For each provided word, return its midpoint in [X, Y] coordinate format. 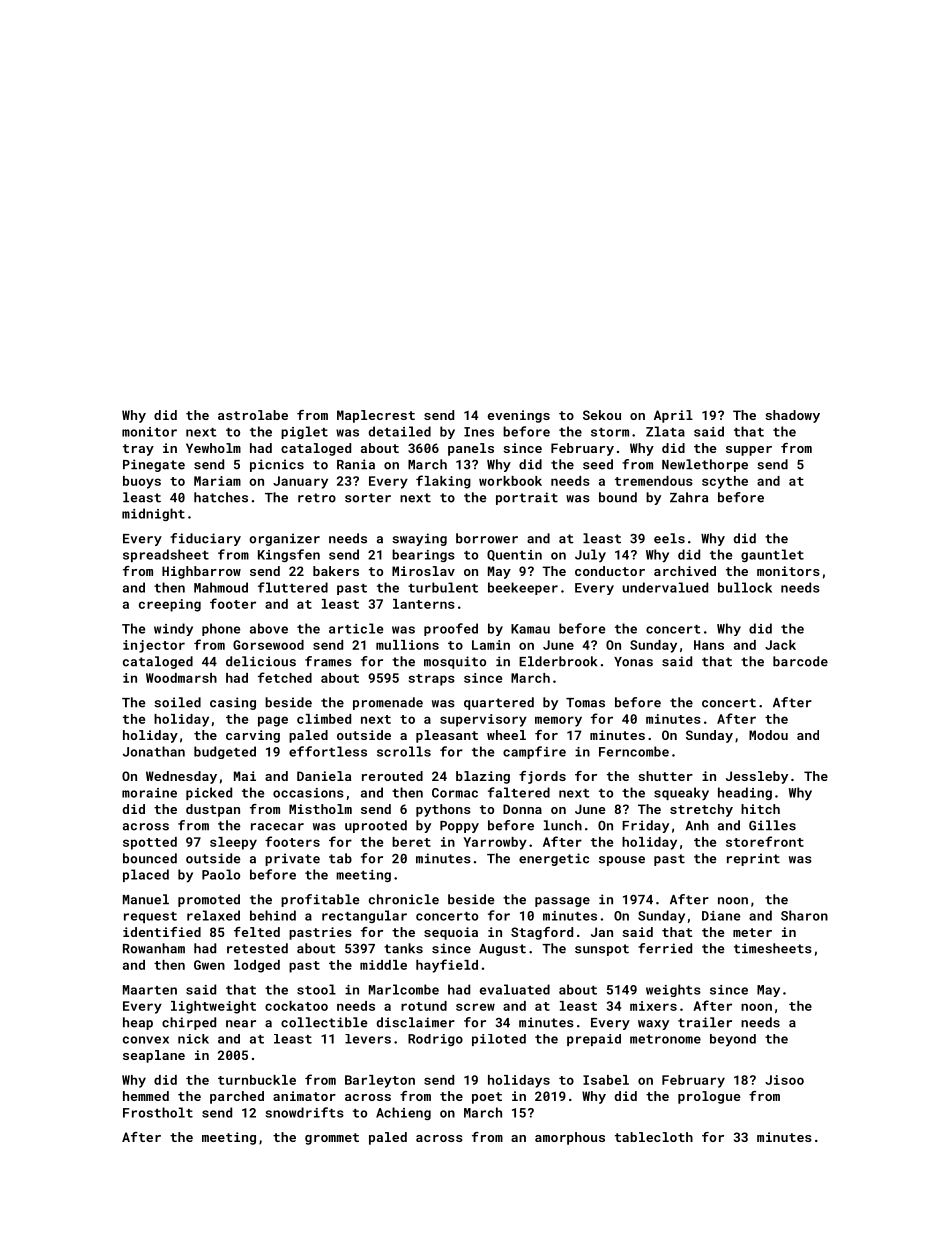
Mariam [217, 481]
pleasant [447, 736]
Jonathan [154, 751]
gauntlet [772, 555]
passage [562, 902]
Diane [721, 916]
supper [749, 451]
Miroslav [423, 571]
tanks [403, 948]
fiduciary [205, 539]
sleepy [233, 843]
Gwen [209, 965]
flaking [443, 482]
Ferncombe [634, 751]
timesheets [773, 948]
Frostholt [158, 1112]
